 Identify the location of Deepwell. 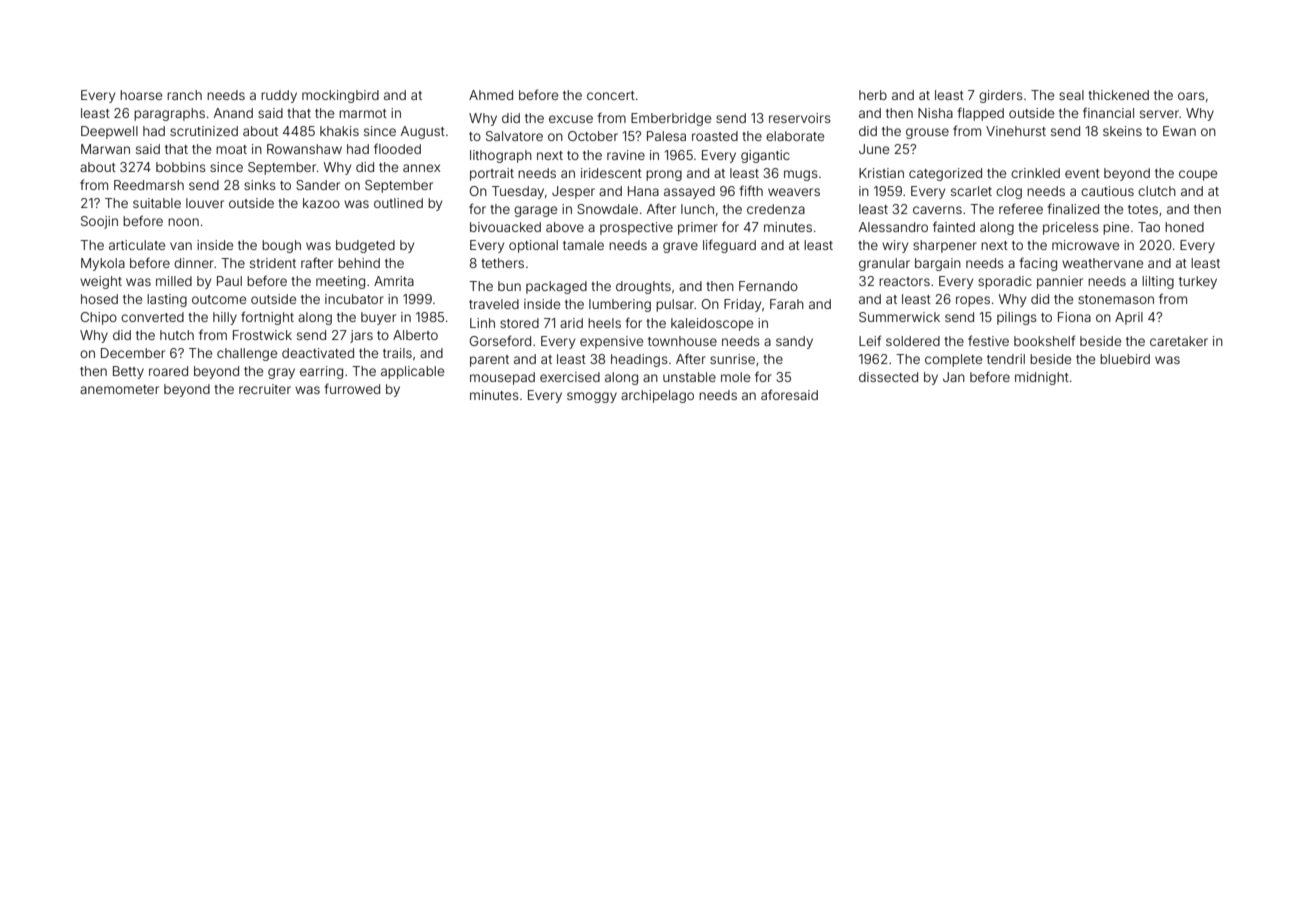
(109, 132).
